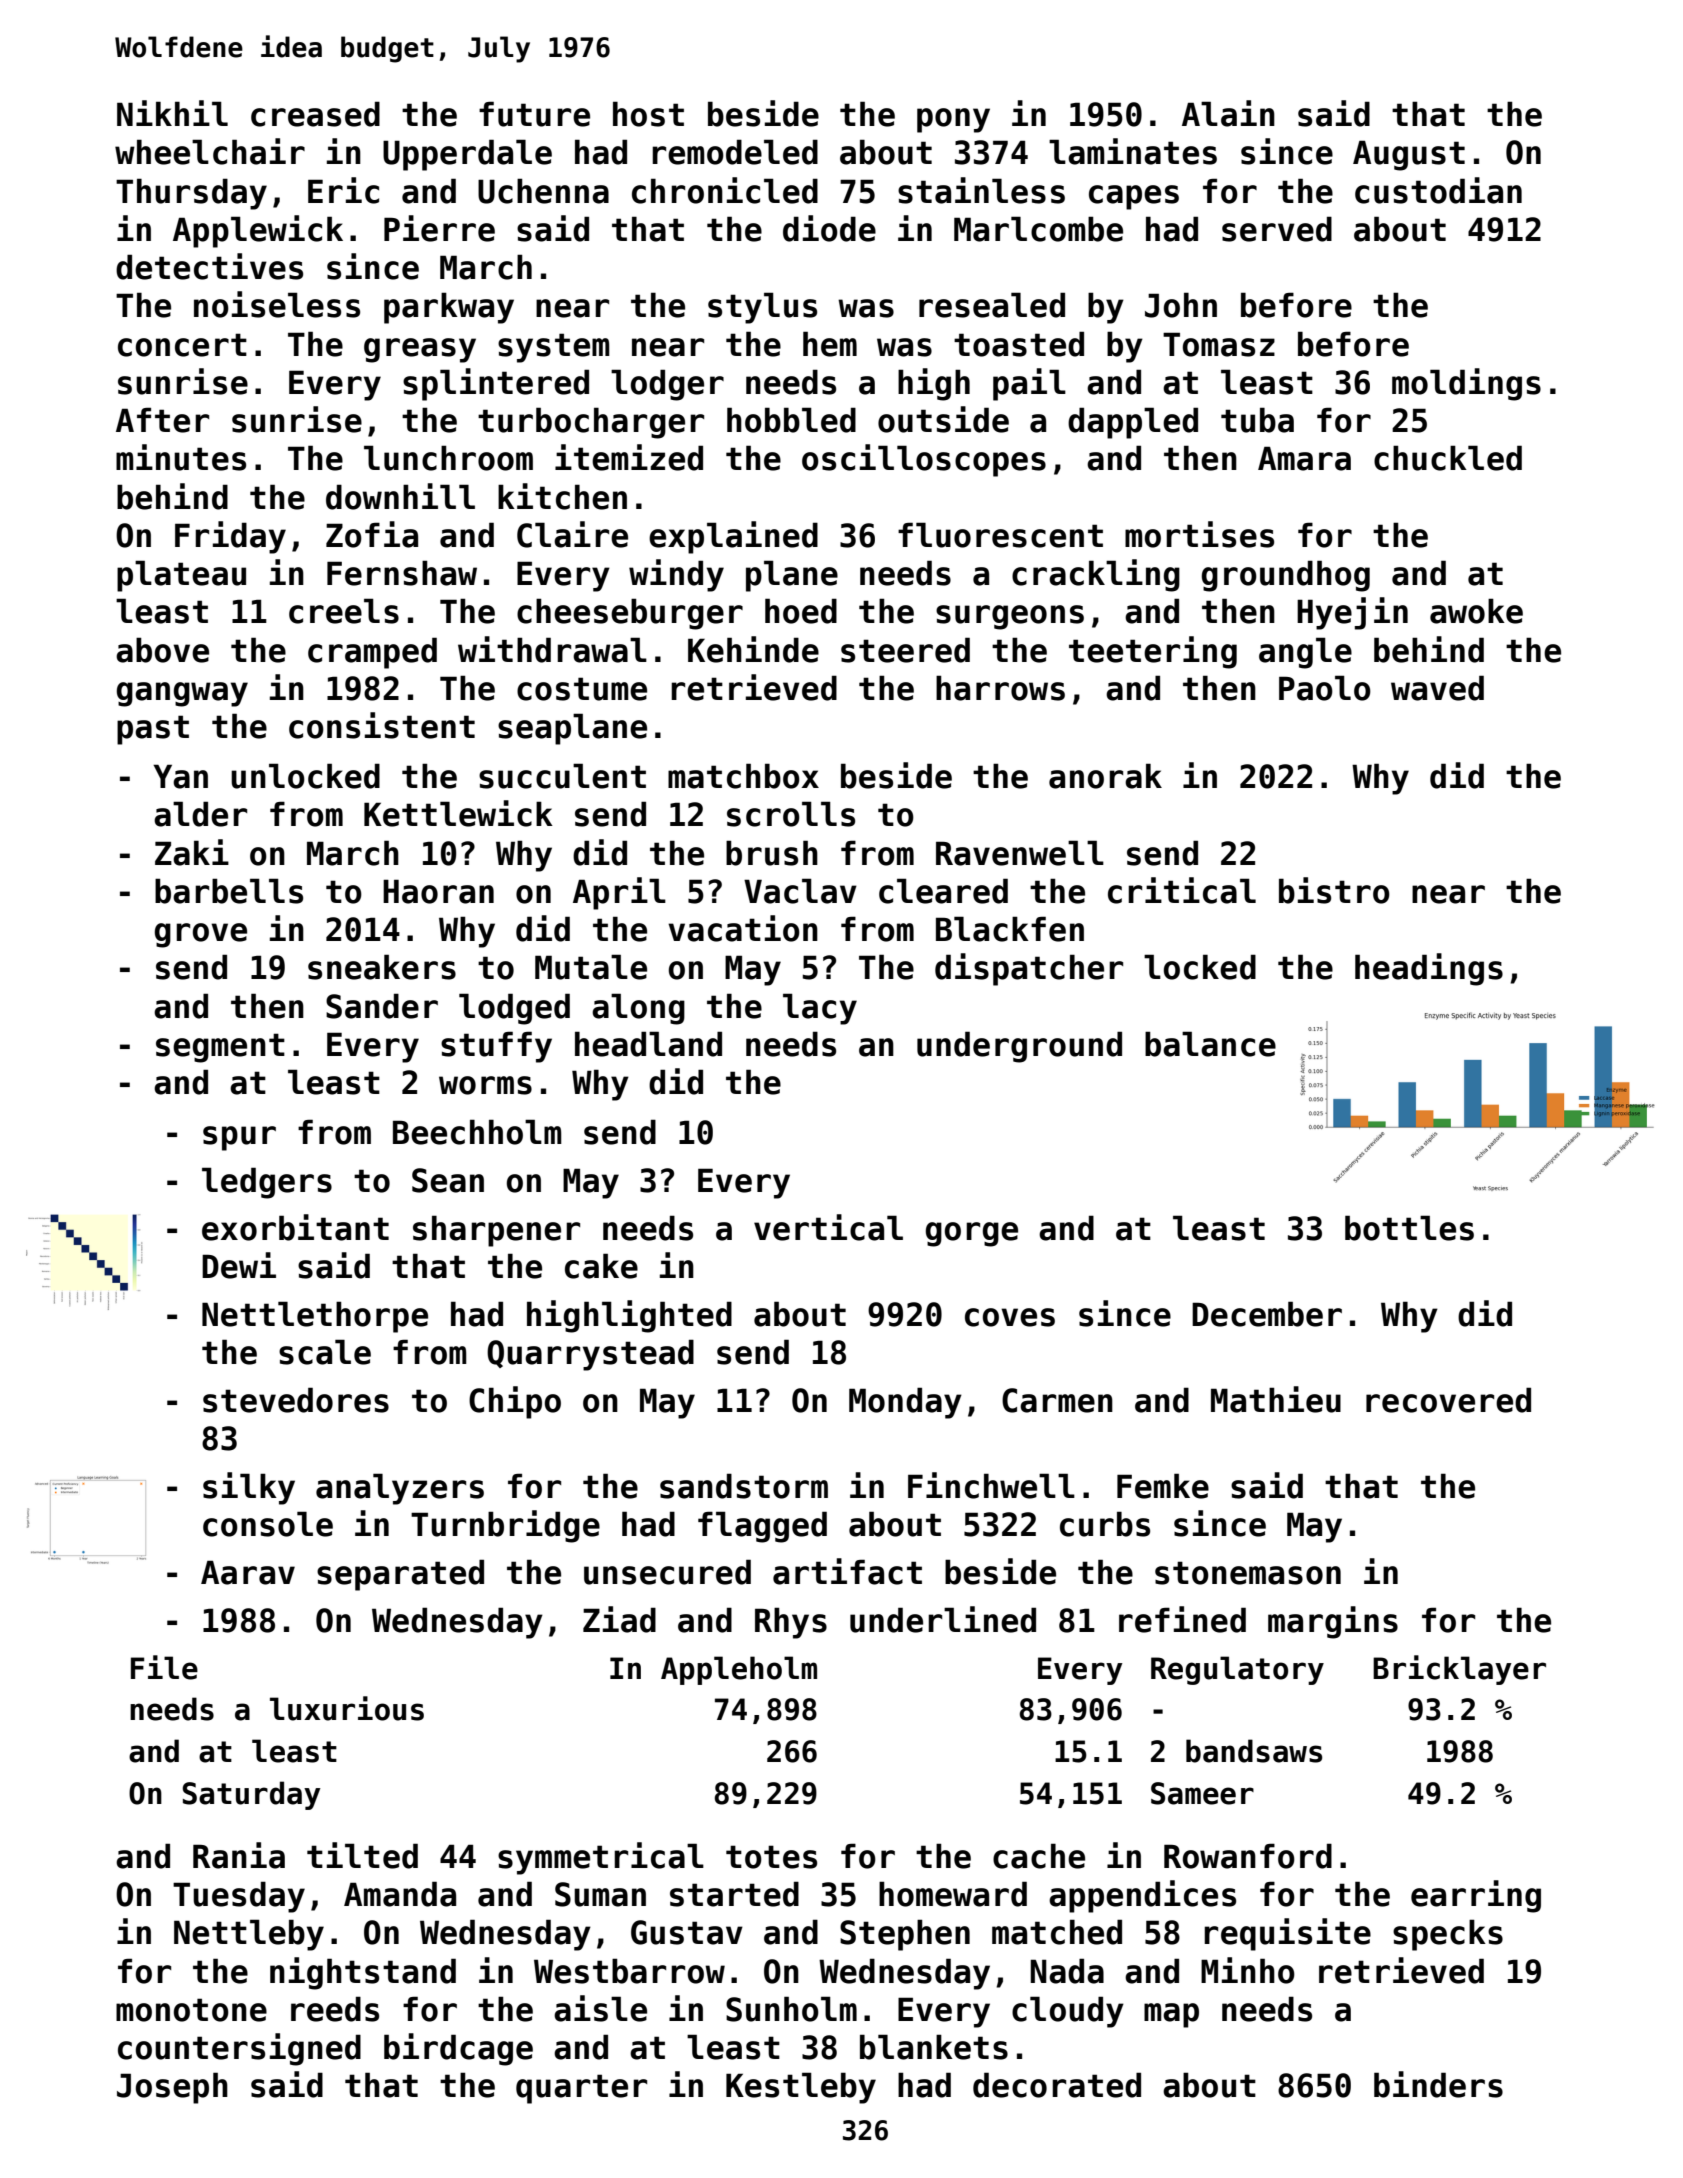  Describe the element at coordinates (648, 114) in the document. I see `host` at that location.
